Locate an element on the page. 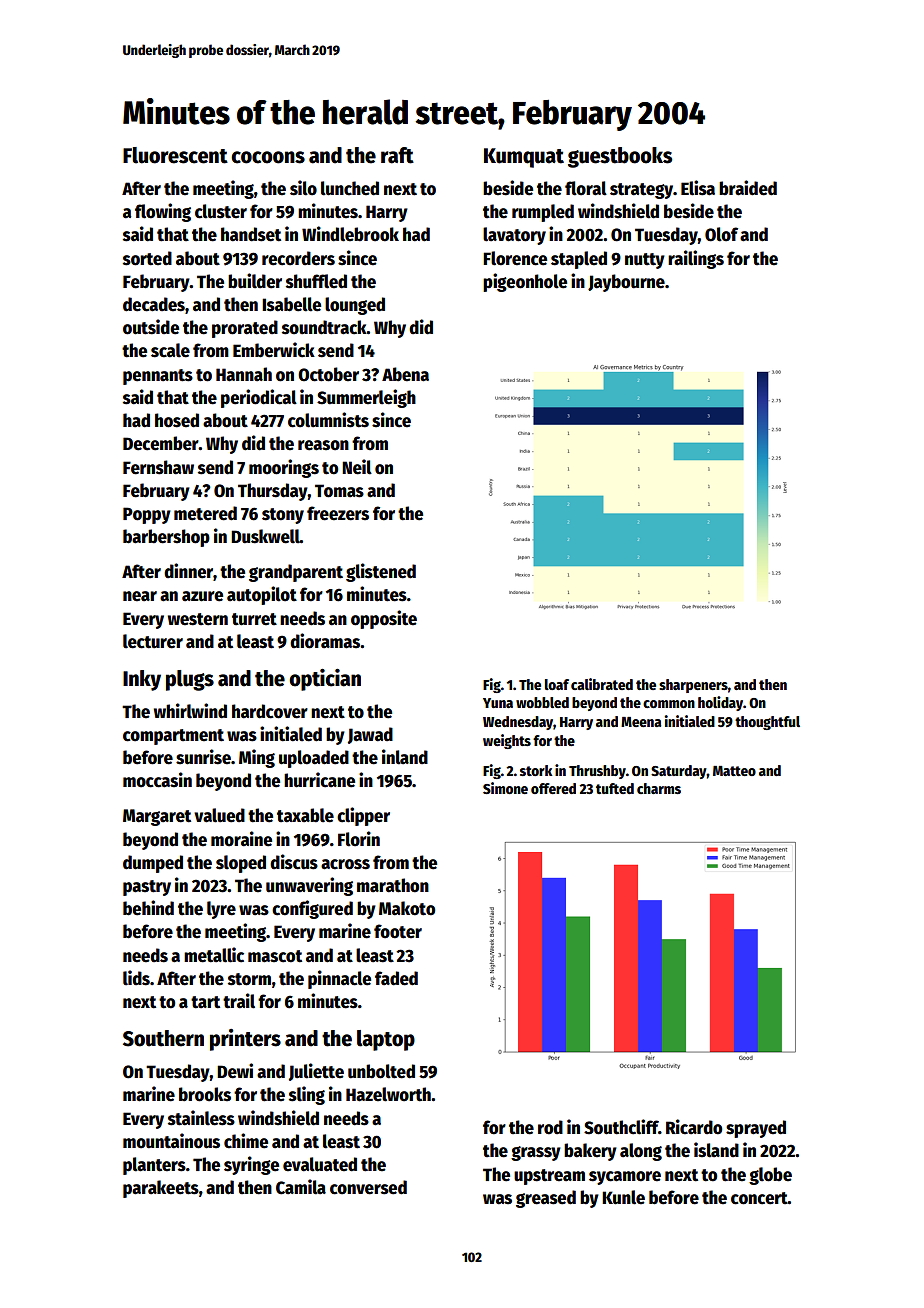 The height and width of the document is (1308, 924). Abena is located at coordinates (405, 374).
